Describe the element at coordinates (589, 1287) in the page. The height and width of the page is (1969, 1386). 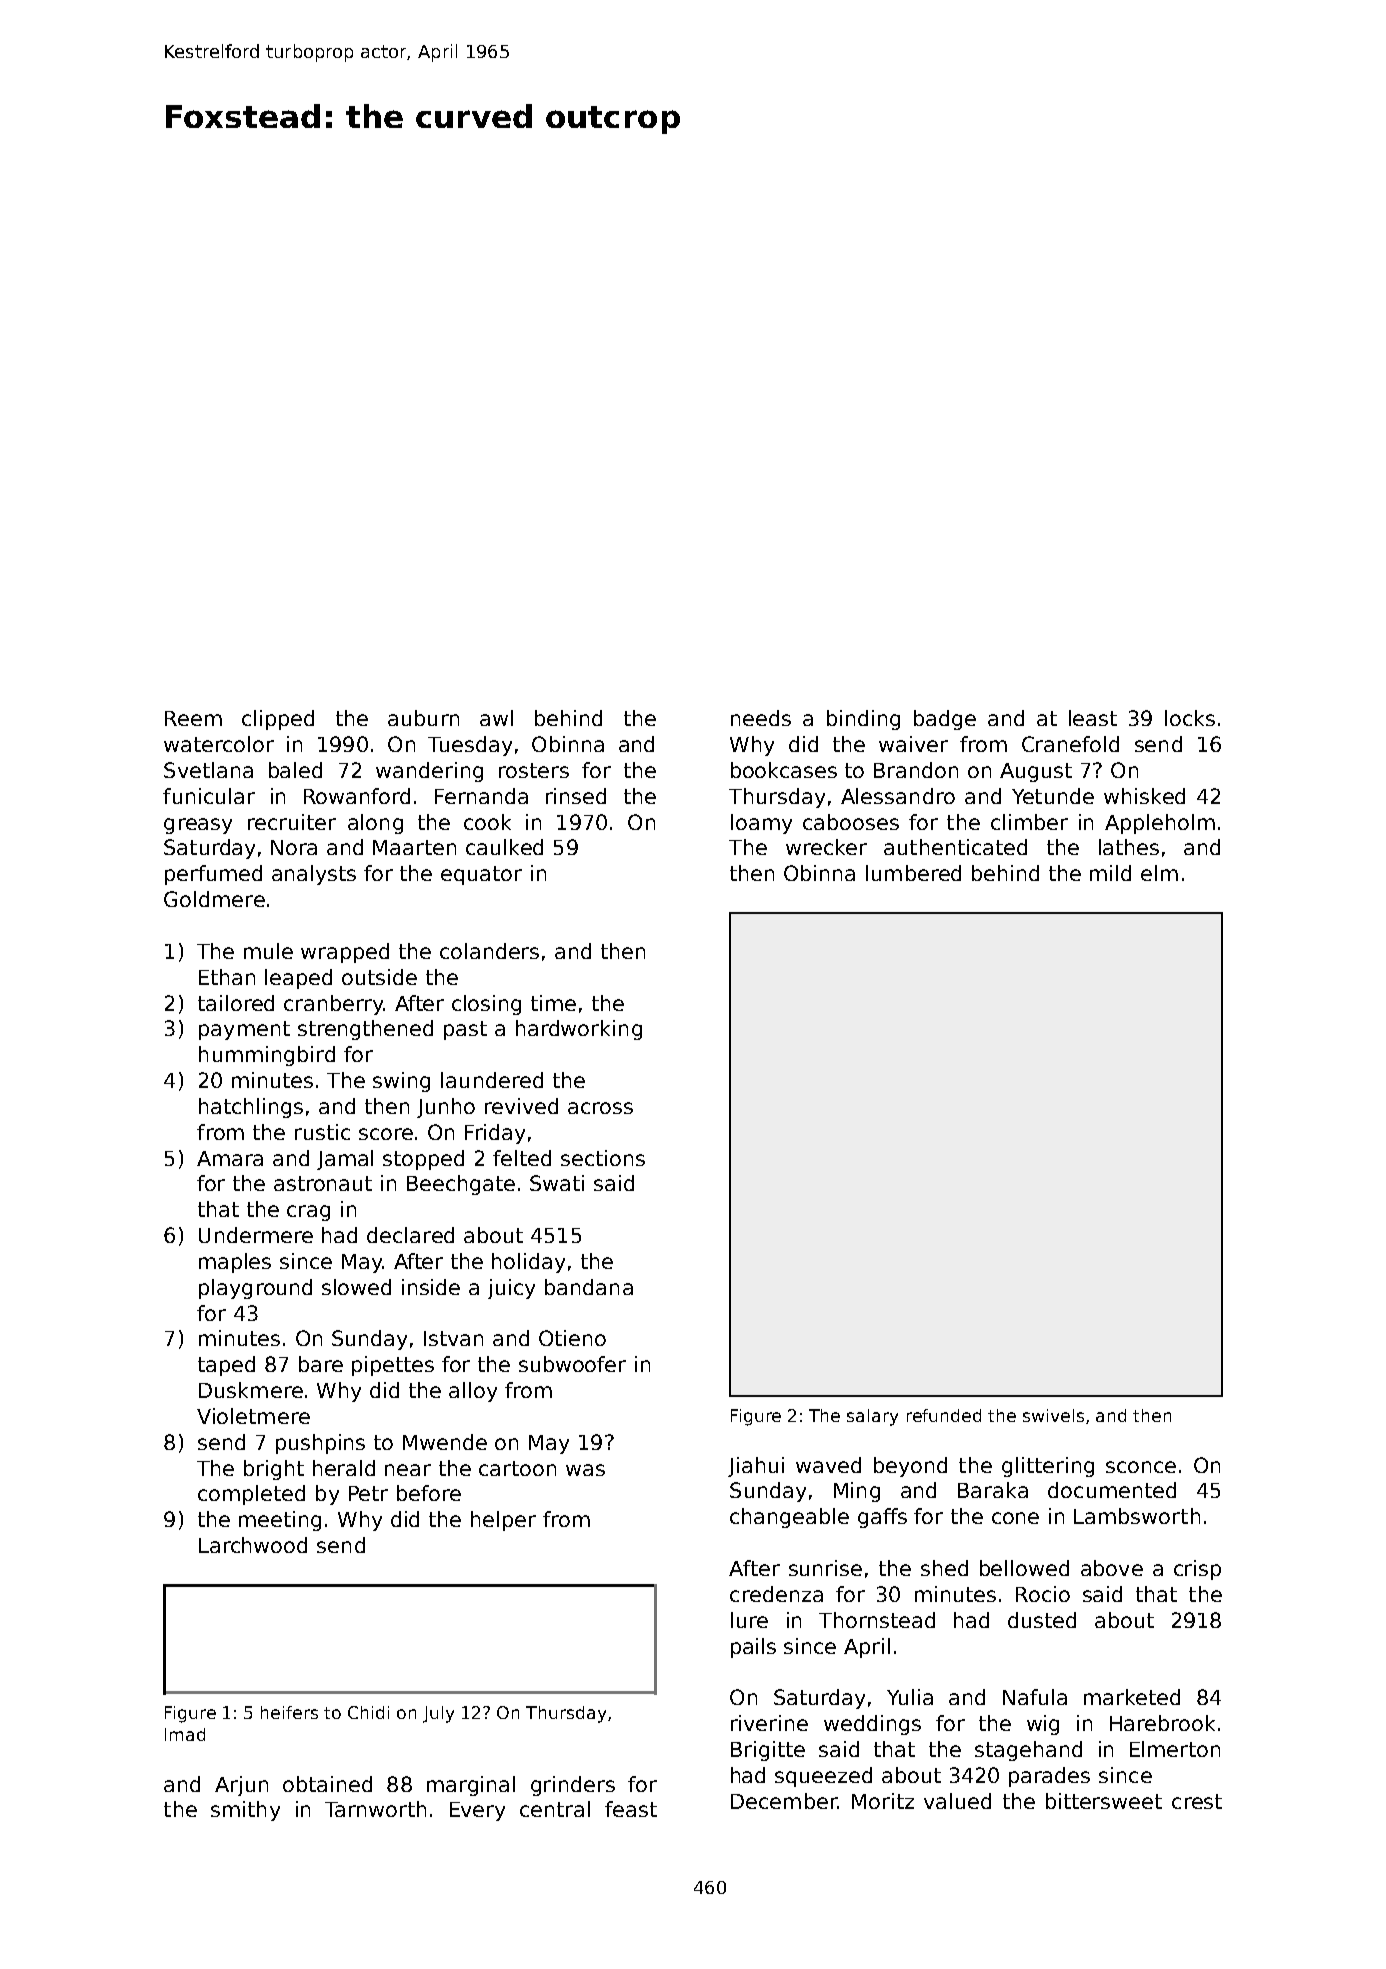
I see `bandana` at that location.
